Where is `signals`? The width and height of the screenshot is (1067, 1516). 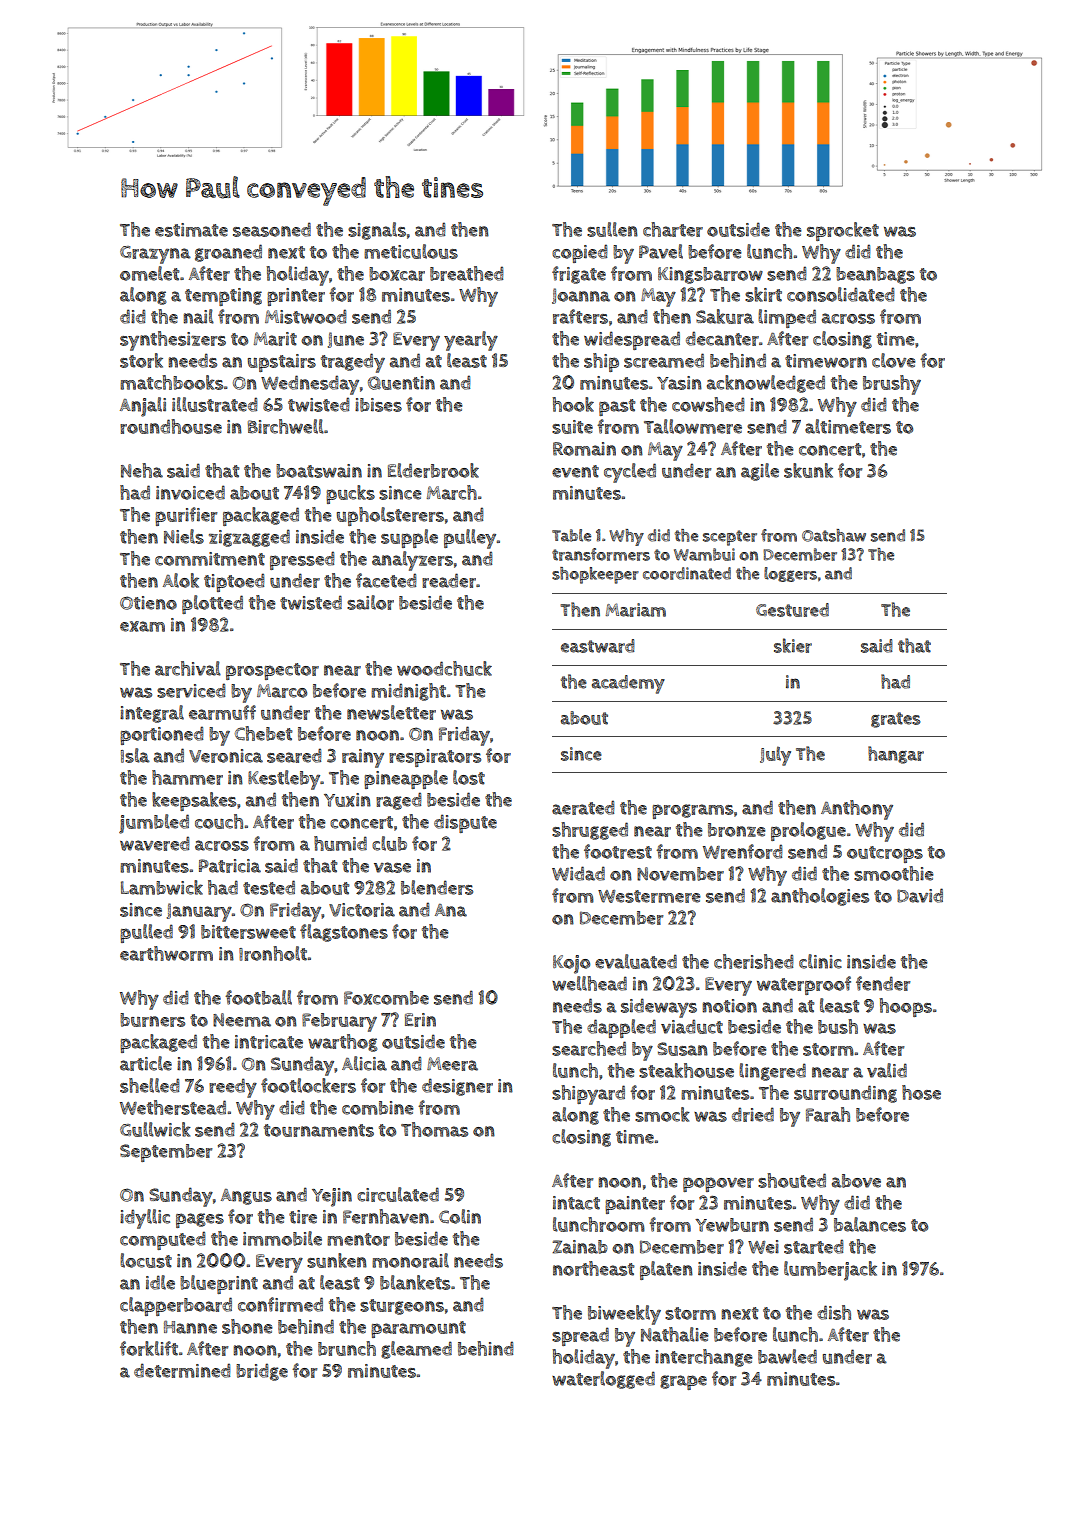 signals is located at coordinates (377, 231).
